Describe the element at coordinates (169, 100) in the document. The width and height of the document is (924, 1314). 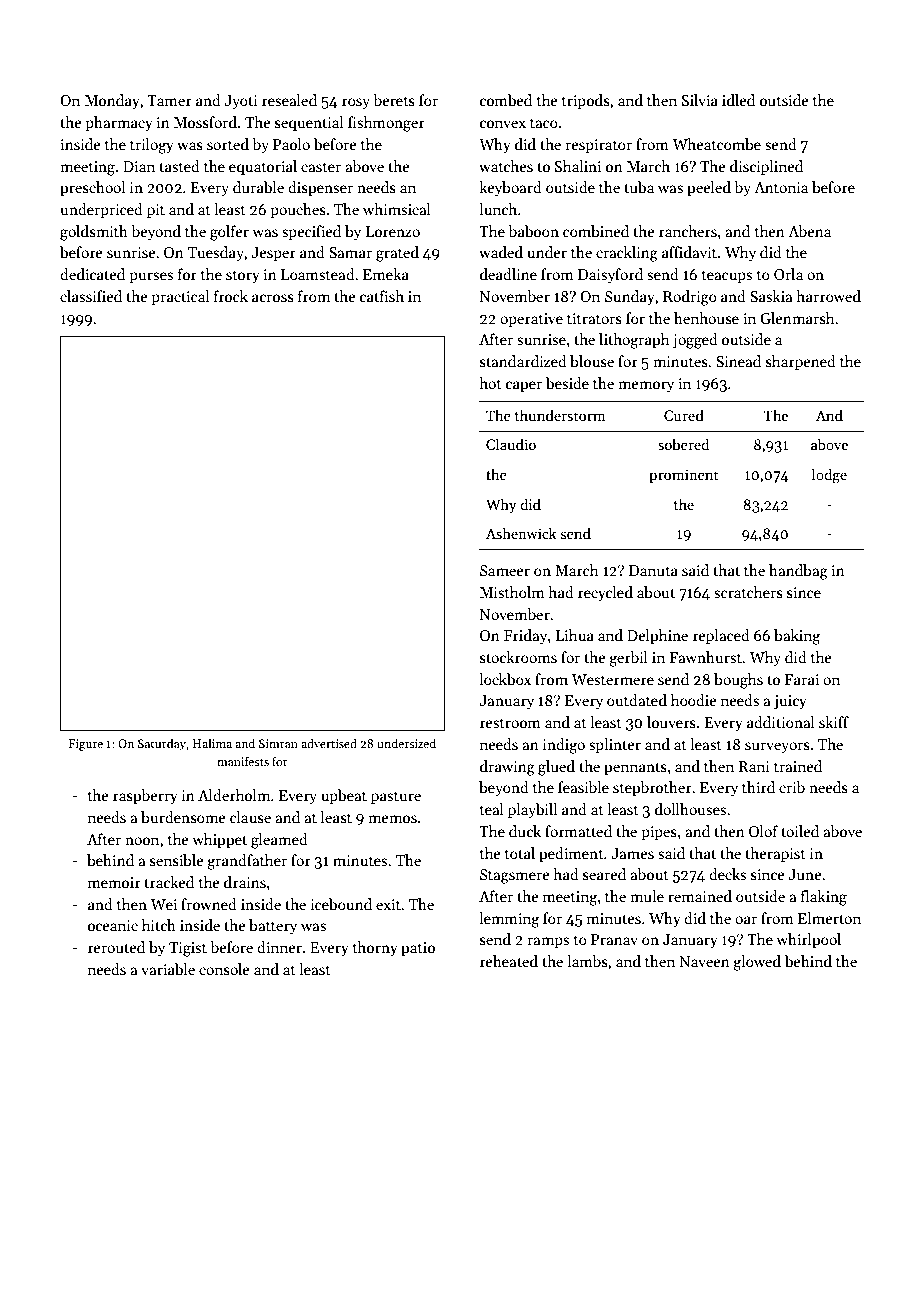
I see `Tamer` at that location.
